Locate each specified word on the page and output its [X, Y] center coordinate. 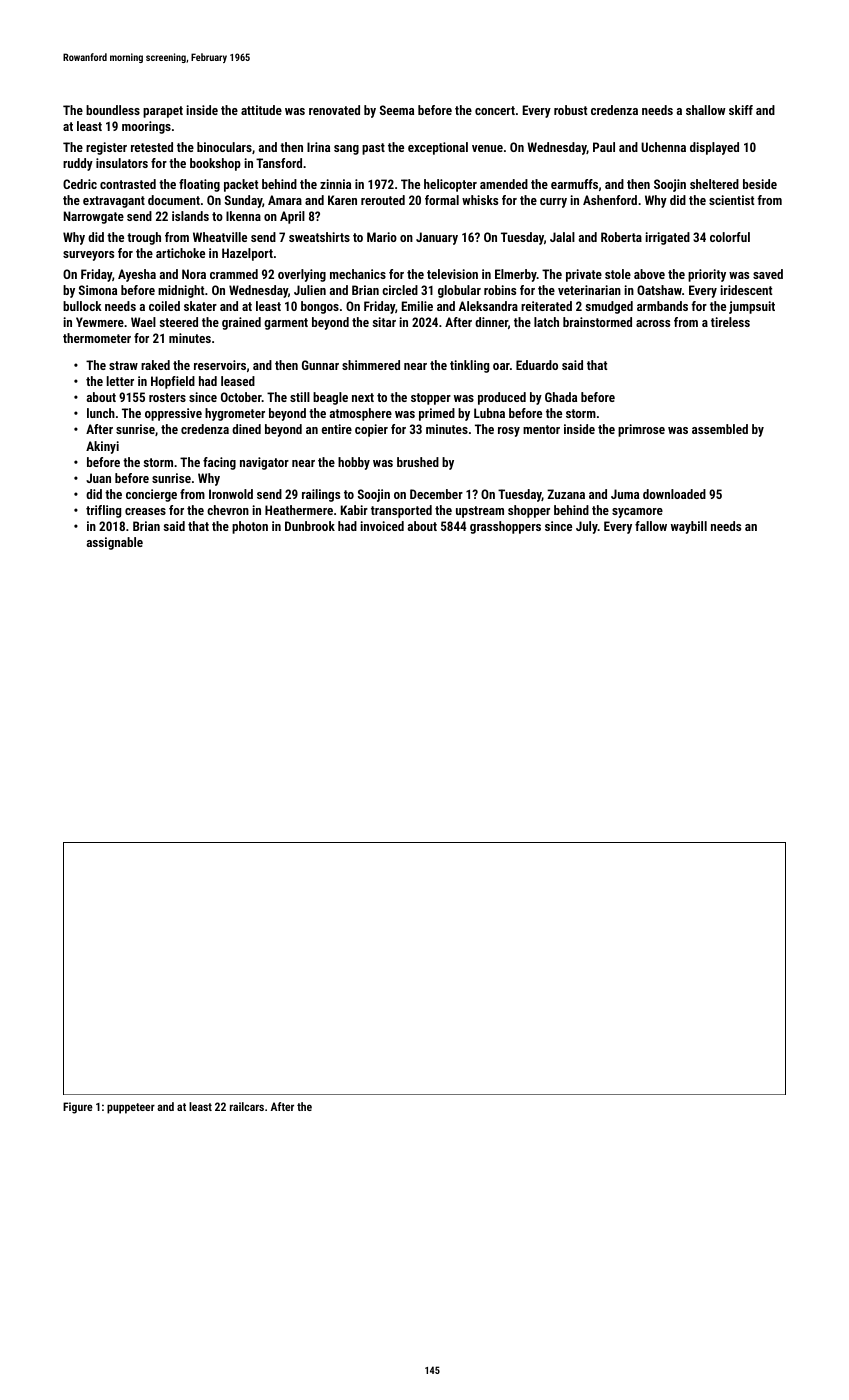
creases [145, 511]
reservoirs [220, 365]
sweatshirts [319, 237]
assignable [115, 543]
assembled [720, 429]
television [452, 274]
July [587, 527]
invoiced [382, 526]
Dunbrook [310, 526]
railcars [247, 1106]
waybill [689, 527]
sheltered [714, 184]
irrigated [668, 238]
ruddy [78, 164]
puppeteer [131, 1108]
